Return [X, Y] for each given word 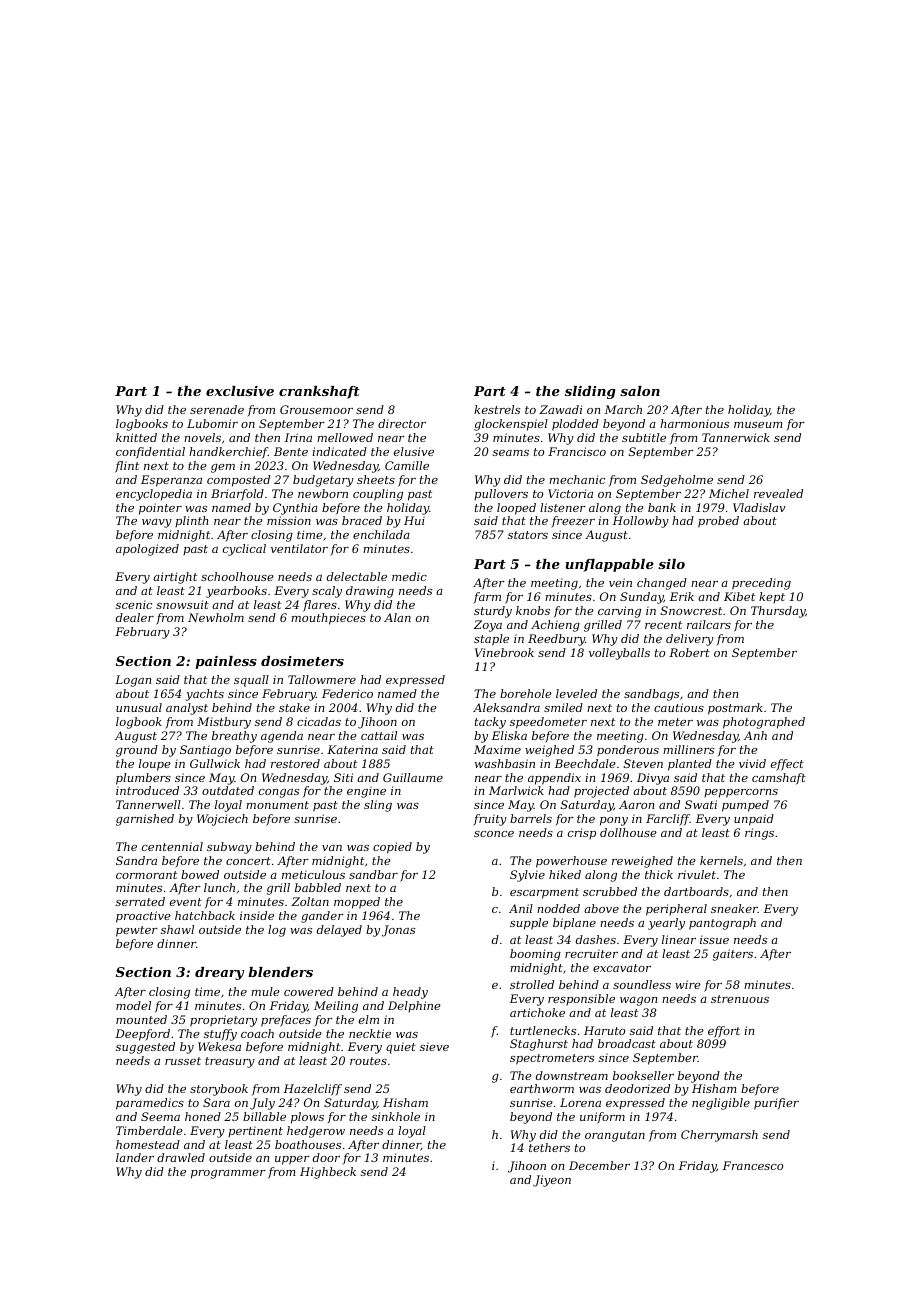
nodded [558, 908]
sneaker [734, 908]
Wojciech [222, 820]
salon [640, 391]
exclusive [240, 391]
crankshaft [319, 392]
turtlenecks [543, 1030]
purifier [776, 1104]
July [262, 1104]
